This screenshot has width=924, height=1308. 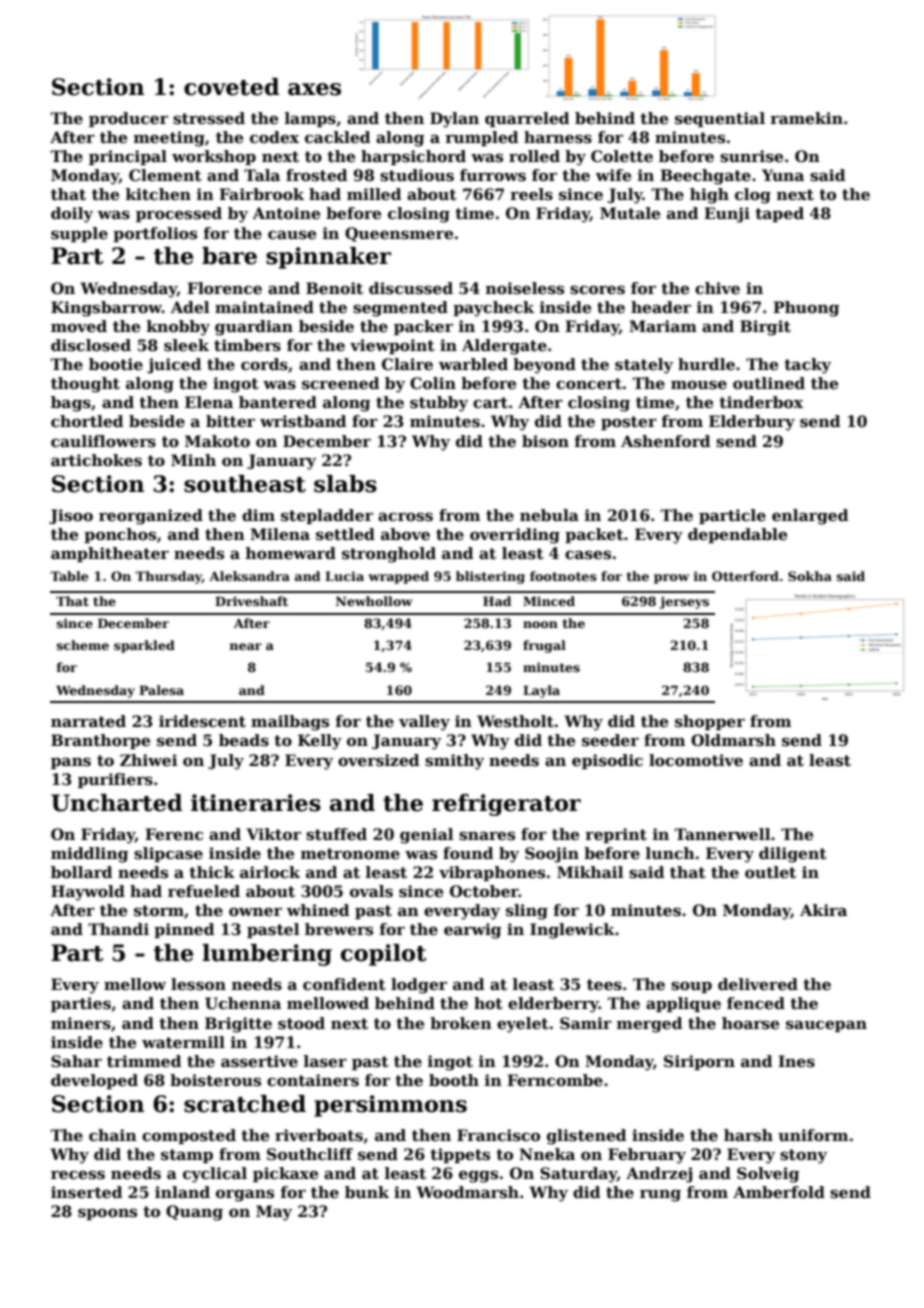 I want to click on disclosed, so click(x=91, y=345).
